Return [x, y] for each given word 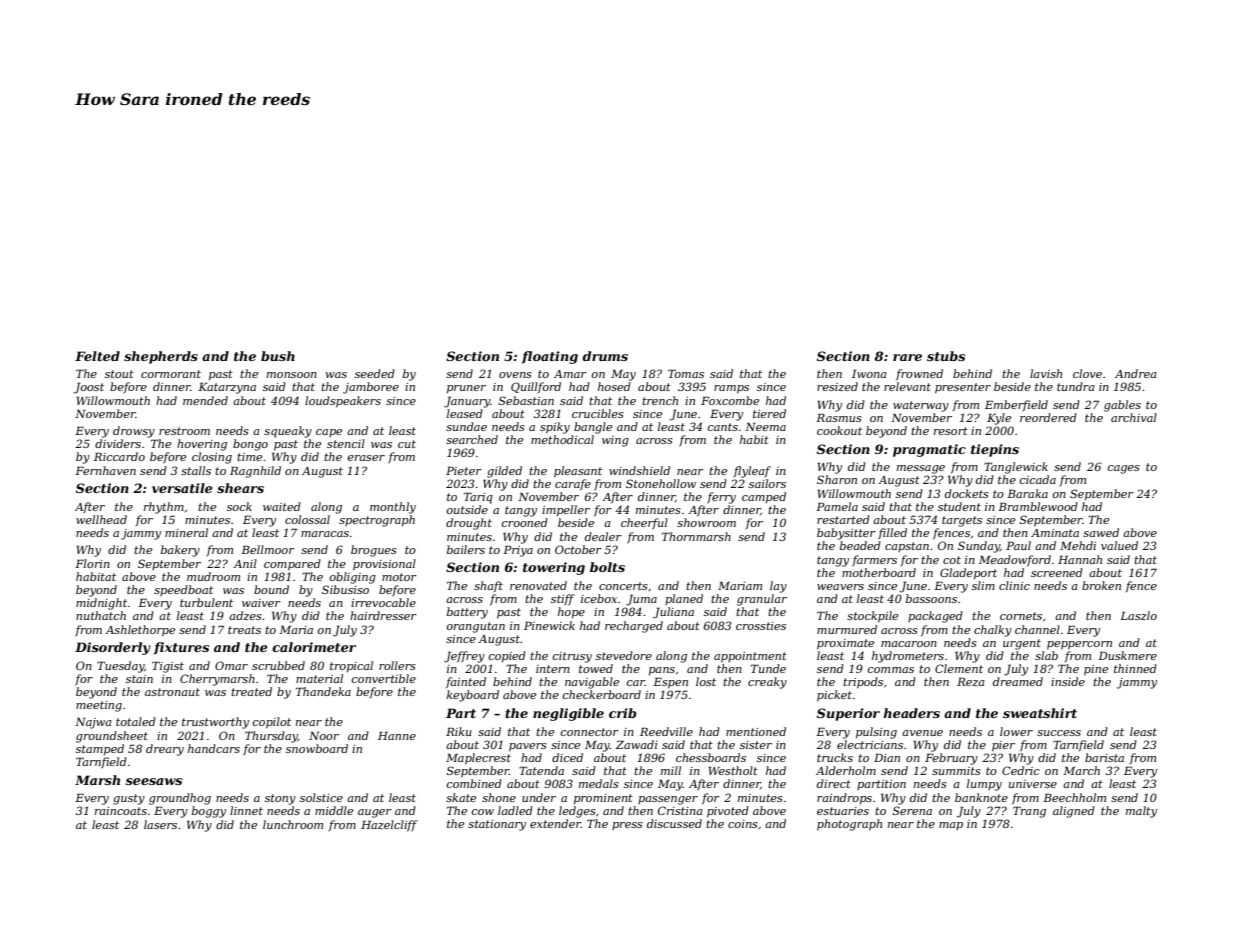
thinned [1135, 668]
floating [550, 357]
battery [467, 613]
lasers [160, 824]
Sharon [837, 479]
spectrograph [377, 521]
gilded [504, 472]
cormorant [171, 374]
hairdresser [383, 615]
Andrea [1136, 373]
